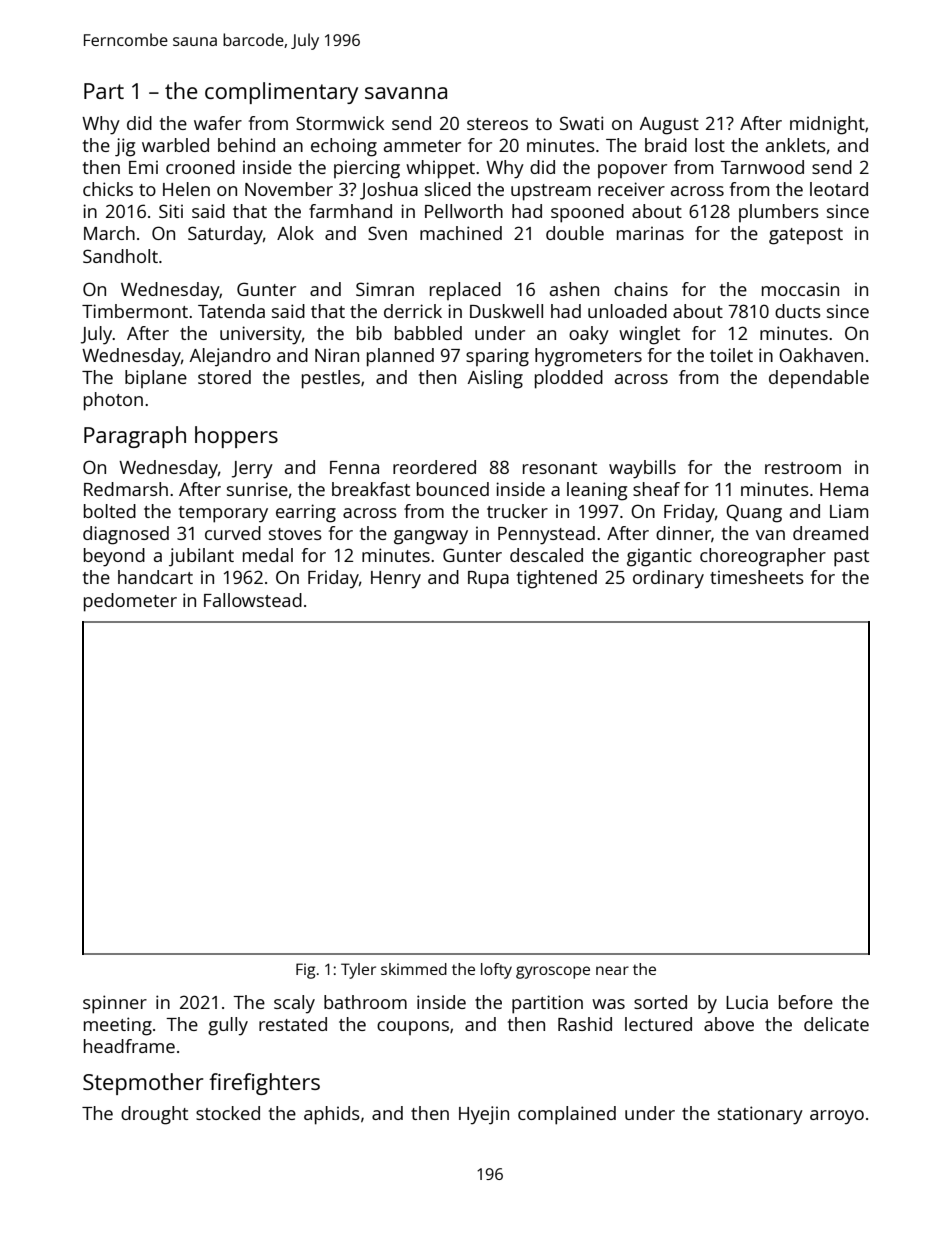 This document has width=952, height=1233. Describe the element at coordinates (130, 602) in the document. I see `pedometer` at that location.
